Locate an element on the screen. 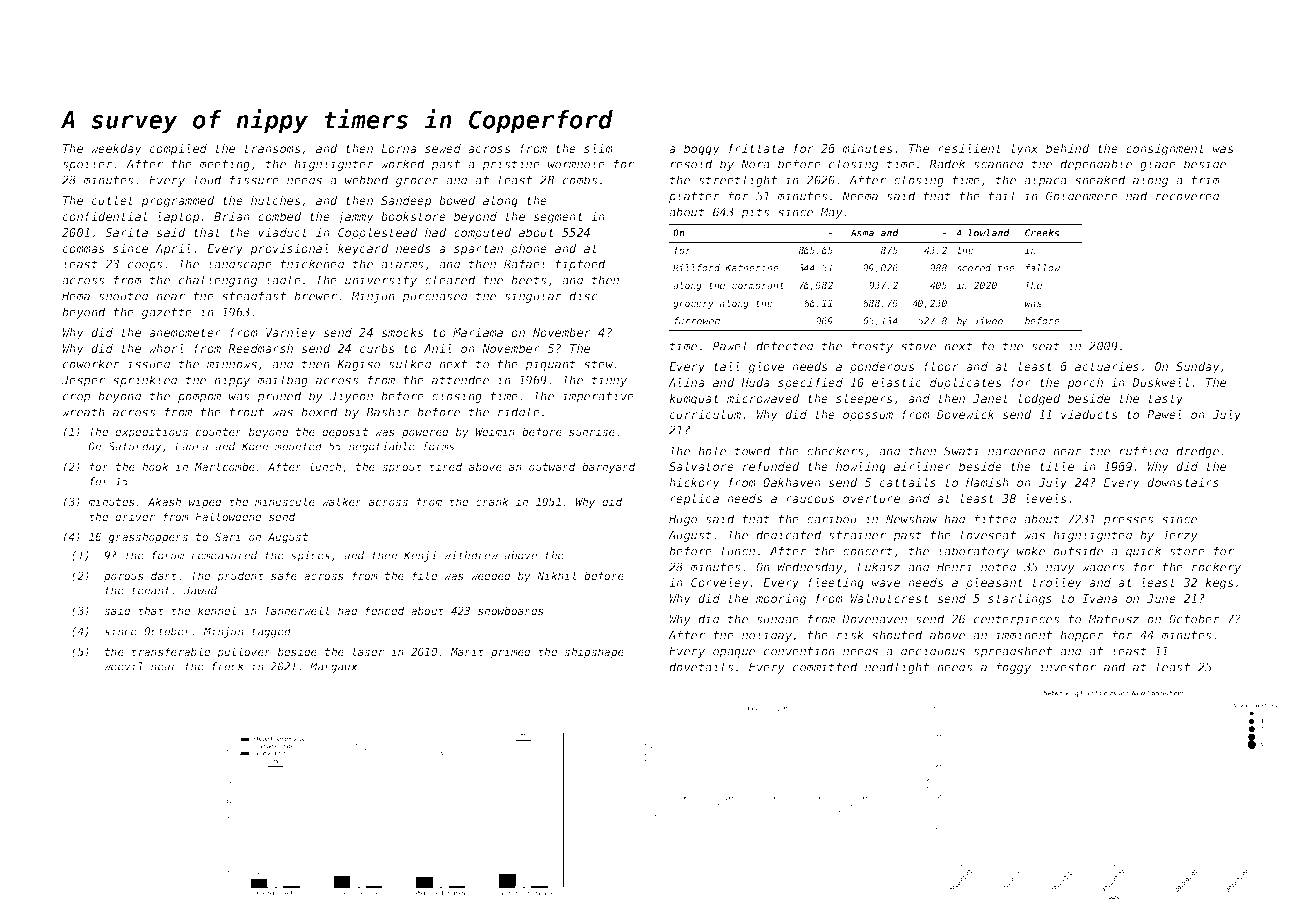 This screenshot has height=924, width=1308. fleeting is located at coordinates (836, 584).
